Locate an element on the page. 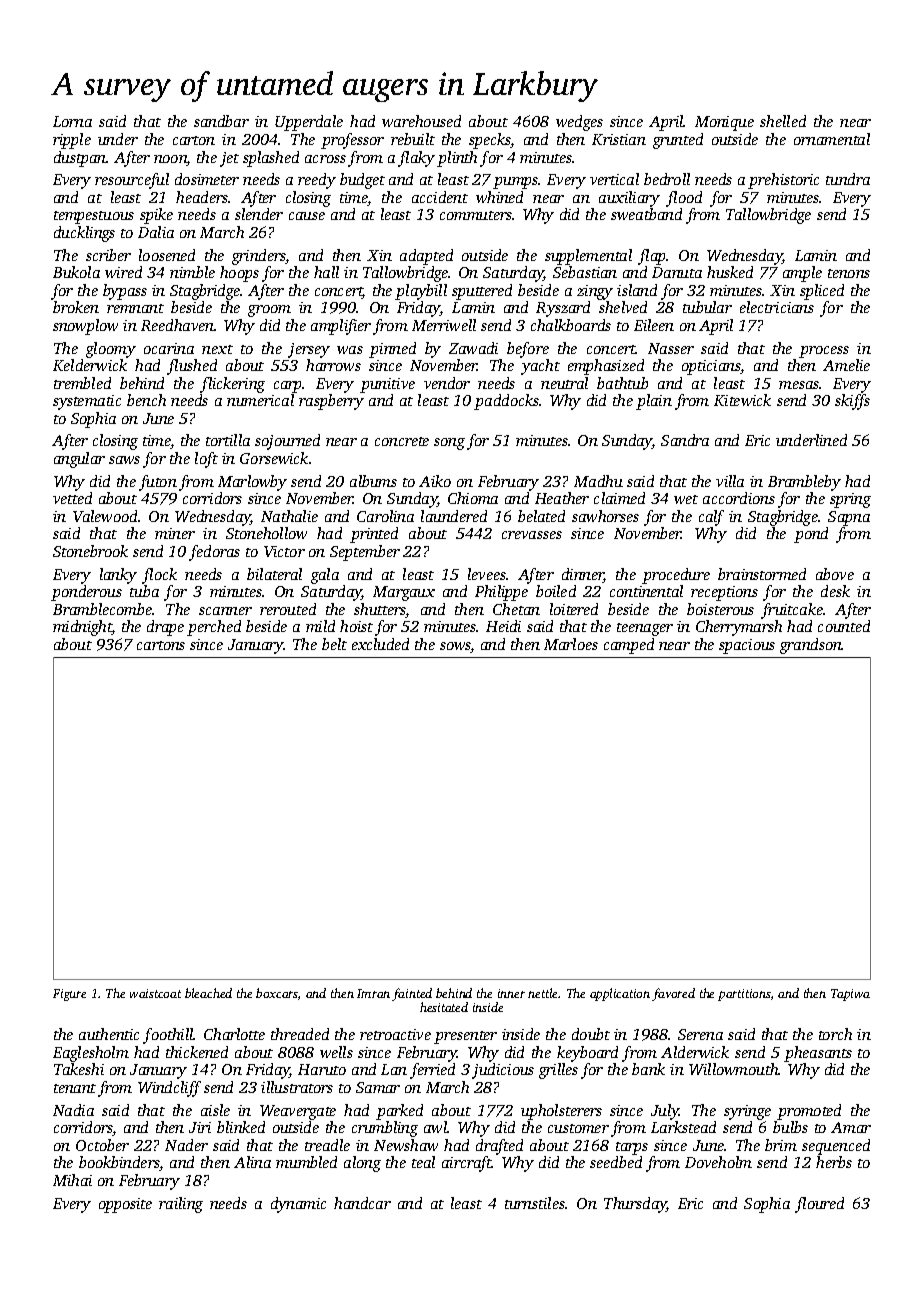  Monique is located at coordinates (724, 123).
